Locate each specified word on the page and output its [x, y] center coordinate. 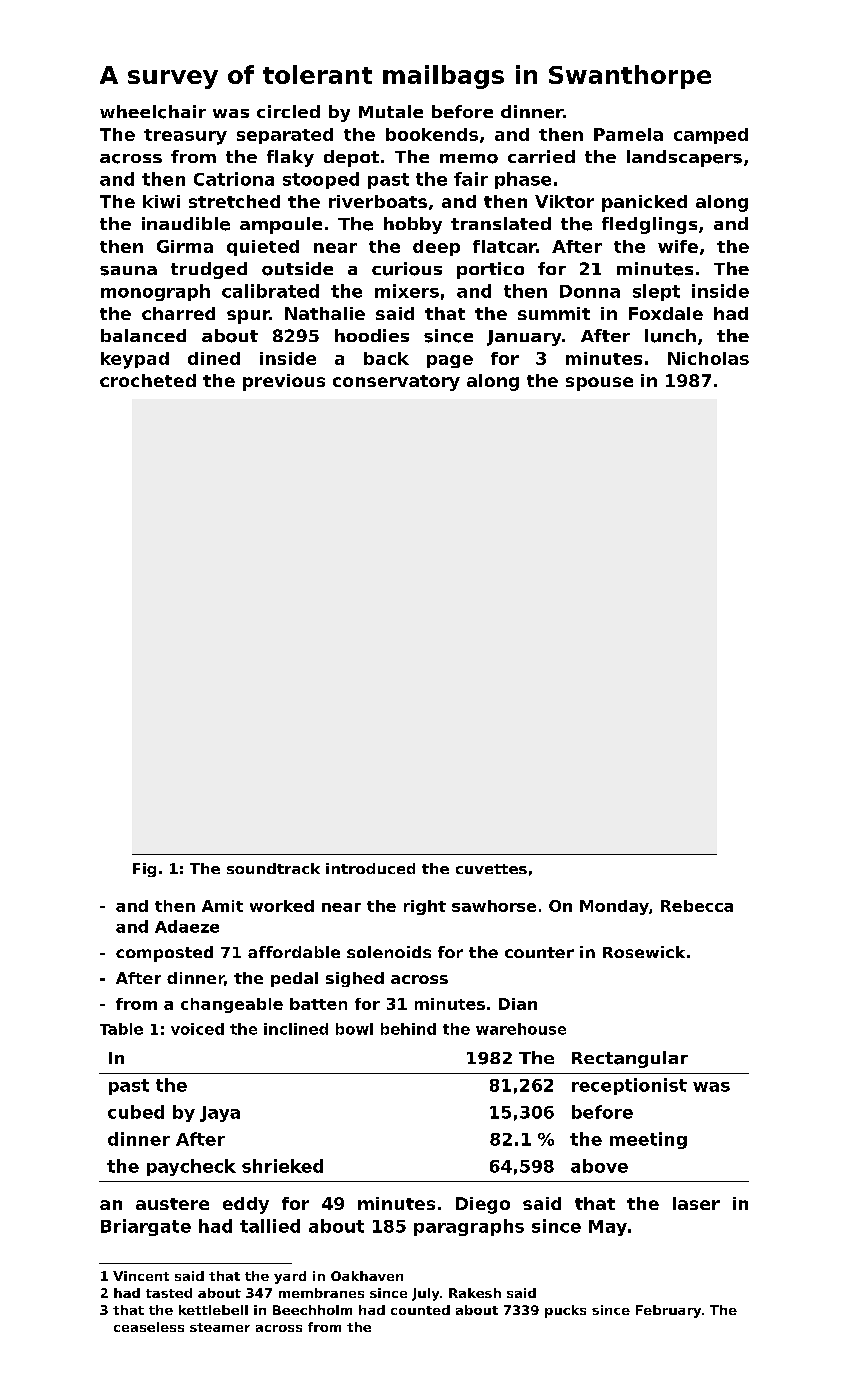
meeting [648, 1140]
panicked [644, 203]
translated [501, 223]
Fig [144, 870]
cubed [136, 1112]
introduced [370, 868]
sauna [128, 271]
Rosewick [644, 952]
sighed [355, 979]
